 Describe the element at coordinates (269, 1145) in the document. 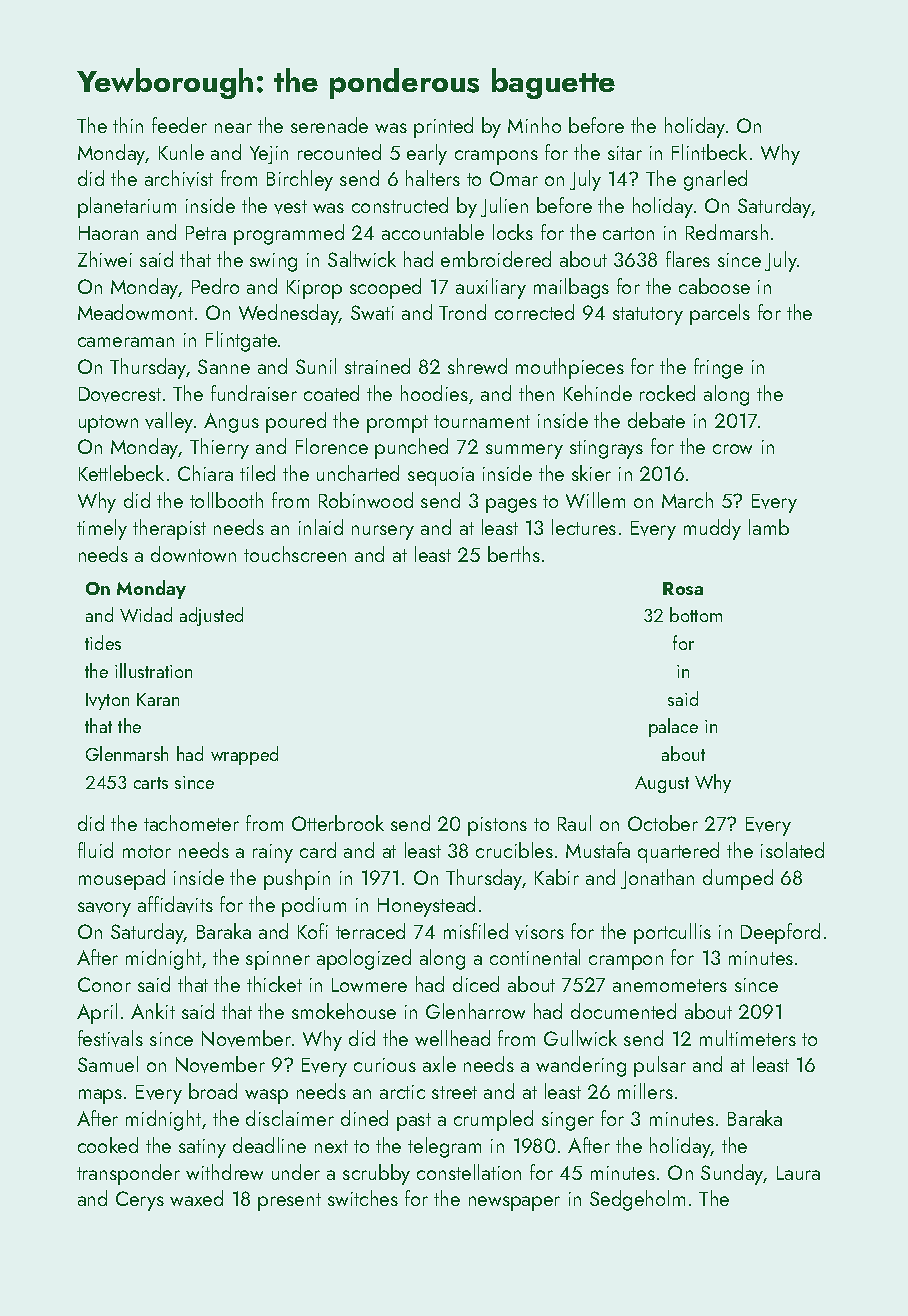

I see `deadline` at that location.
